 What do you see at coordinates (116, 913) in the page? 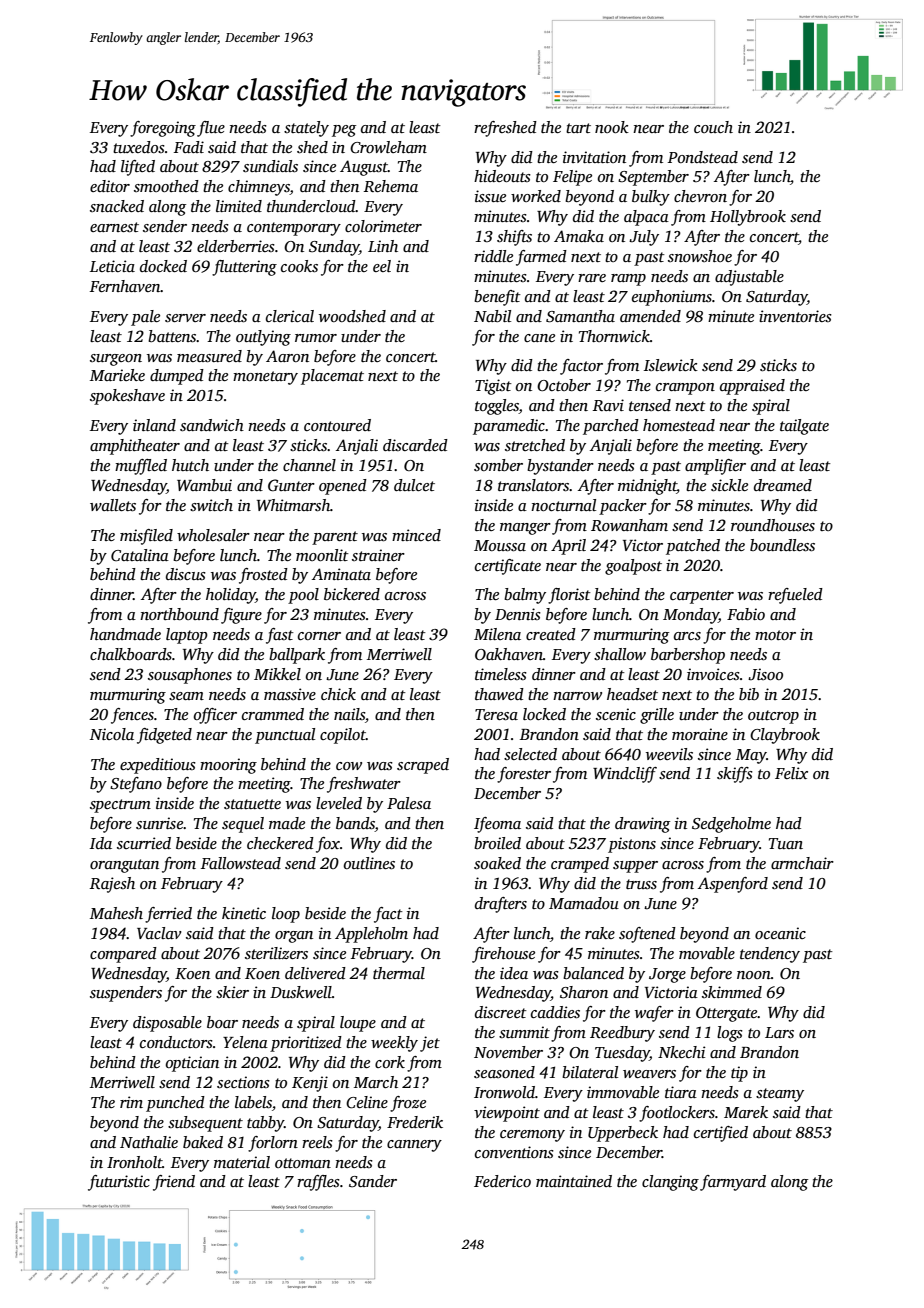
I see `Mahesh` at bounding box center [116, 913].
